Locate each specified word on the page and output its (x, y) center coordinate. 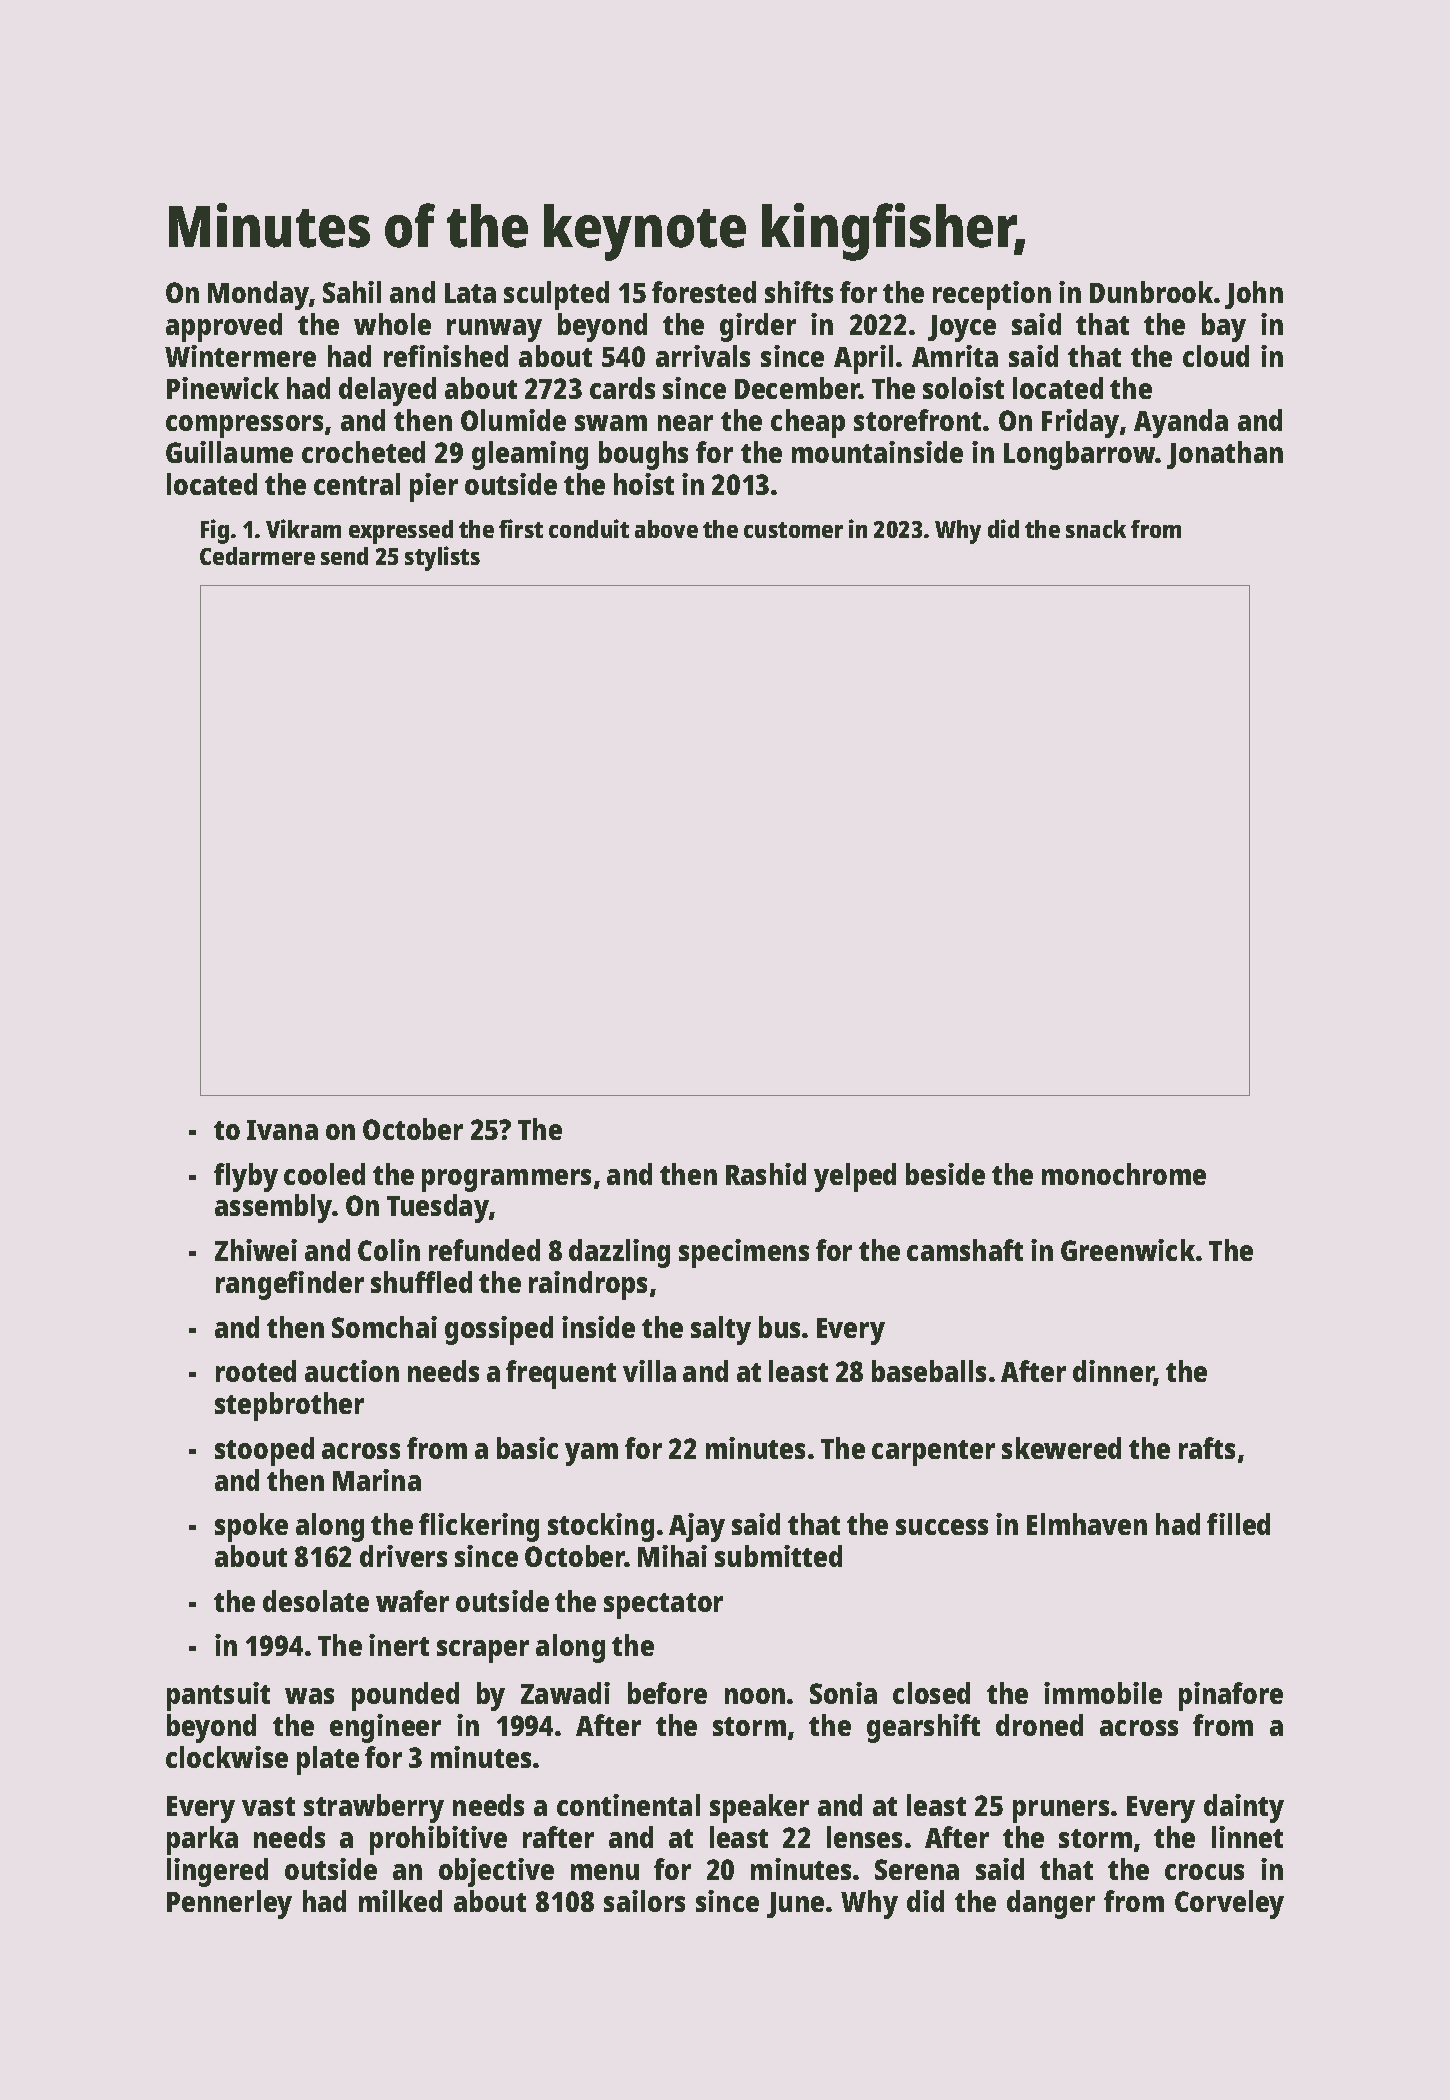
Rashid (766, 1174)
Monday (258, 295)
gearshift (923, 1728)
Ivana (282, 1130)
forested (704, 292)
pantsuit (218, 1696)
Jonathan (1225, 455)
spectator (663, 1606)
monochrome (1124, 1174)
